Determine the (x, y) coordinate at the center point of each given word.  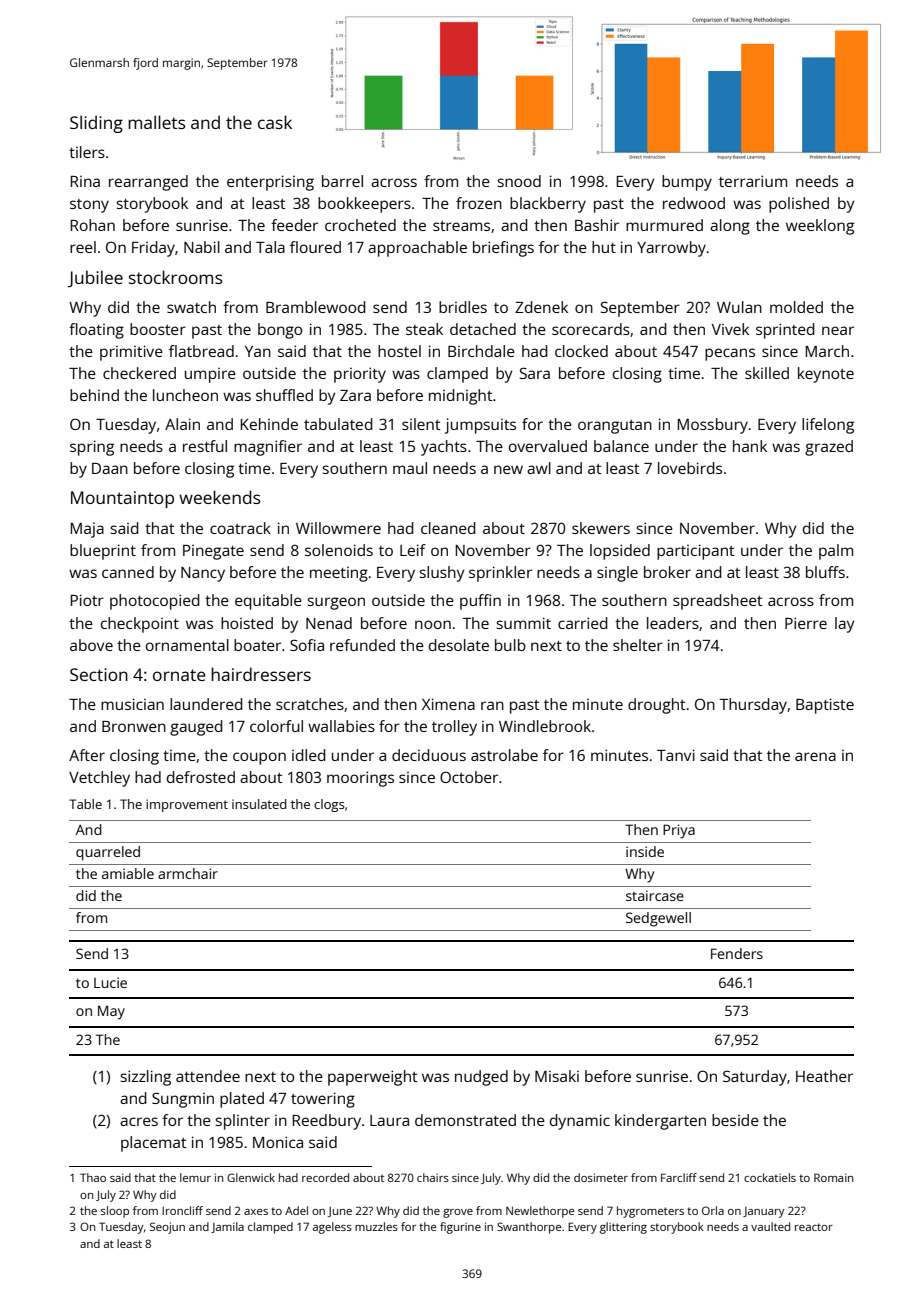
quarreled (108, 853)
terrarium (753, 181)
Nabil (202, 247)
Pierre (806, 623)
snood (519, 181)
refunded (362, 645)
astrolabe (504, 755)
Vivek (730, 329)
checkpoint (140, 625)
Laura (389, 1120)
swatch (191, 307)
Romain (833, 1177)
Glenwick (251, 1177)
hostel (399, 351)
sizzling (145, 1078)
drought (657, 706)
